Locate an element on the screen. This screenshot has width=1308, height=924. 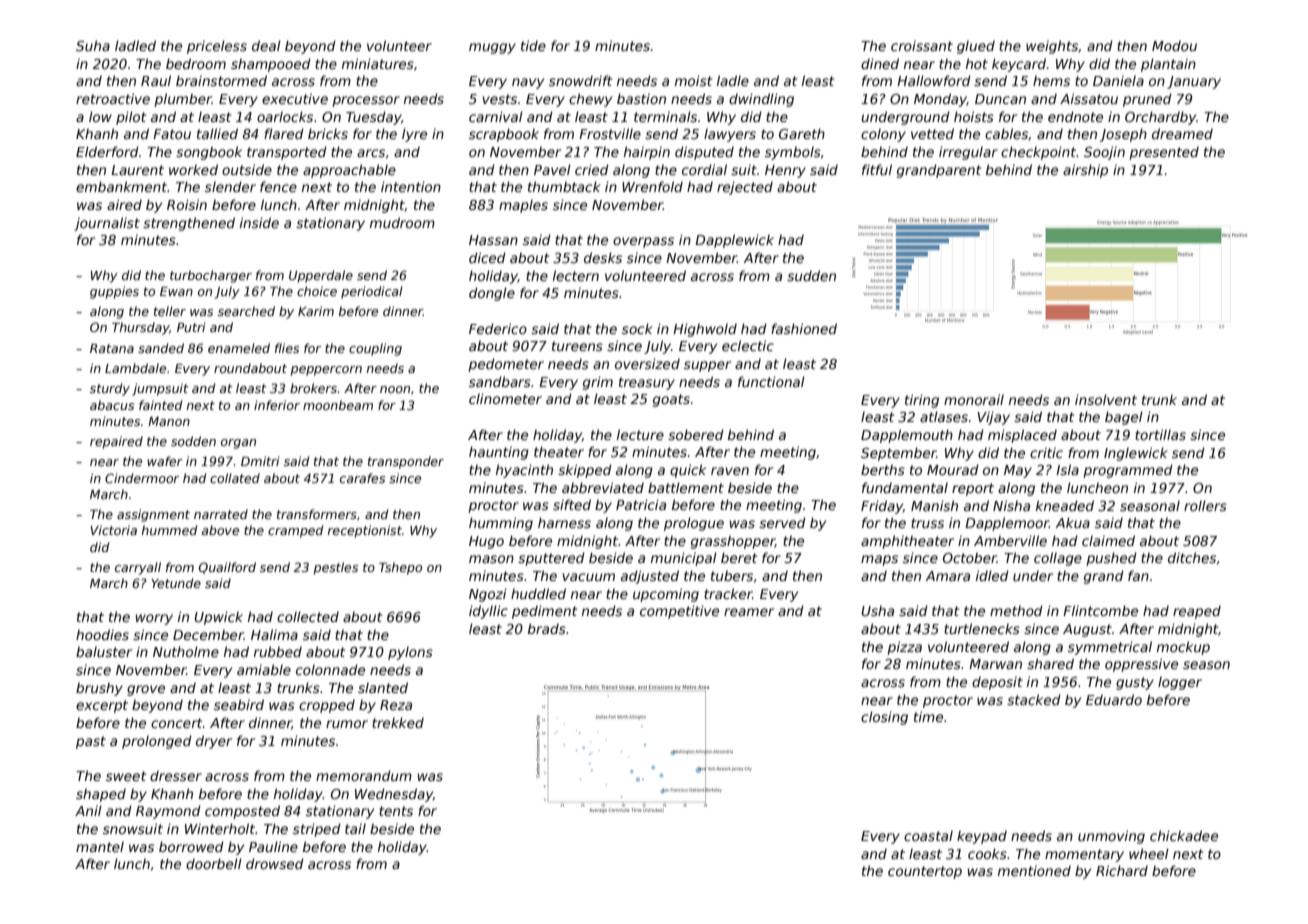
Eduardo is located at coordinates (1114, 699).
